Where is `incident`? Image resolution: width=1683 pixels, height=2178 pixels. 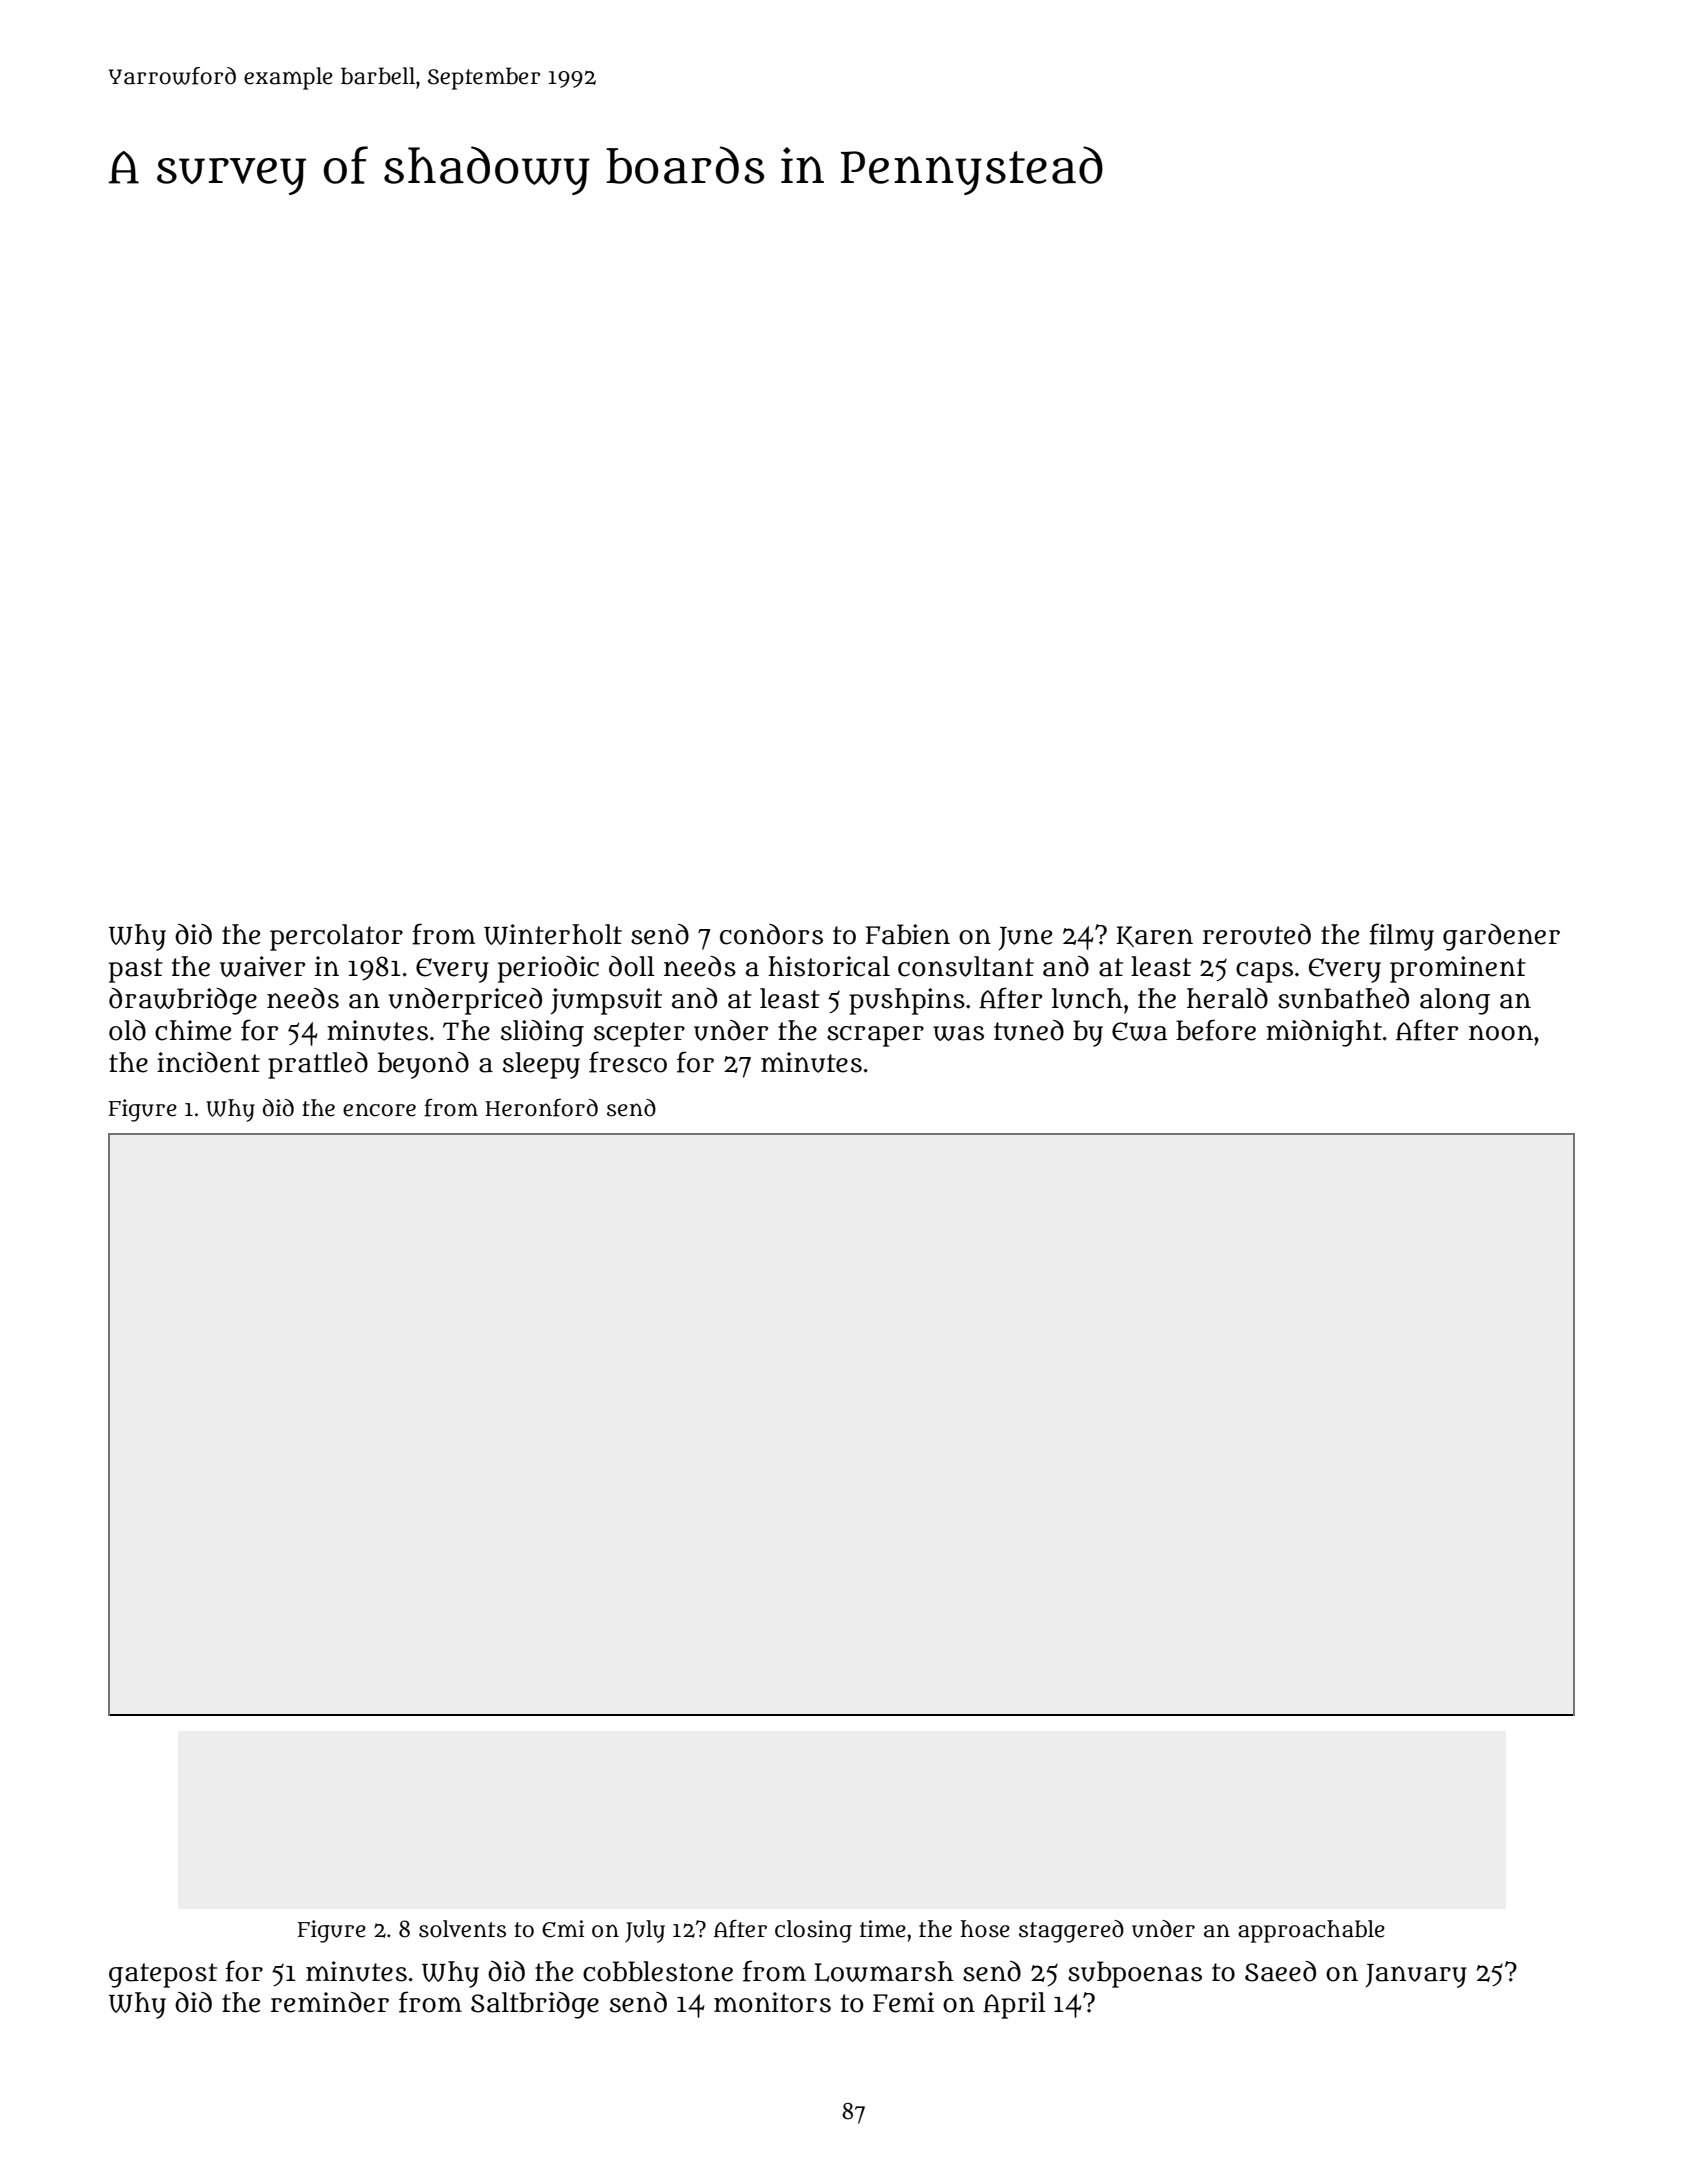 incident is located at coordinates (208, 1062).
